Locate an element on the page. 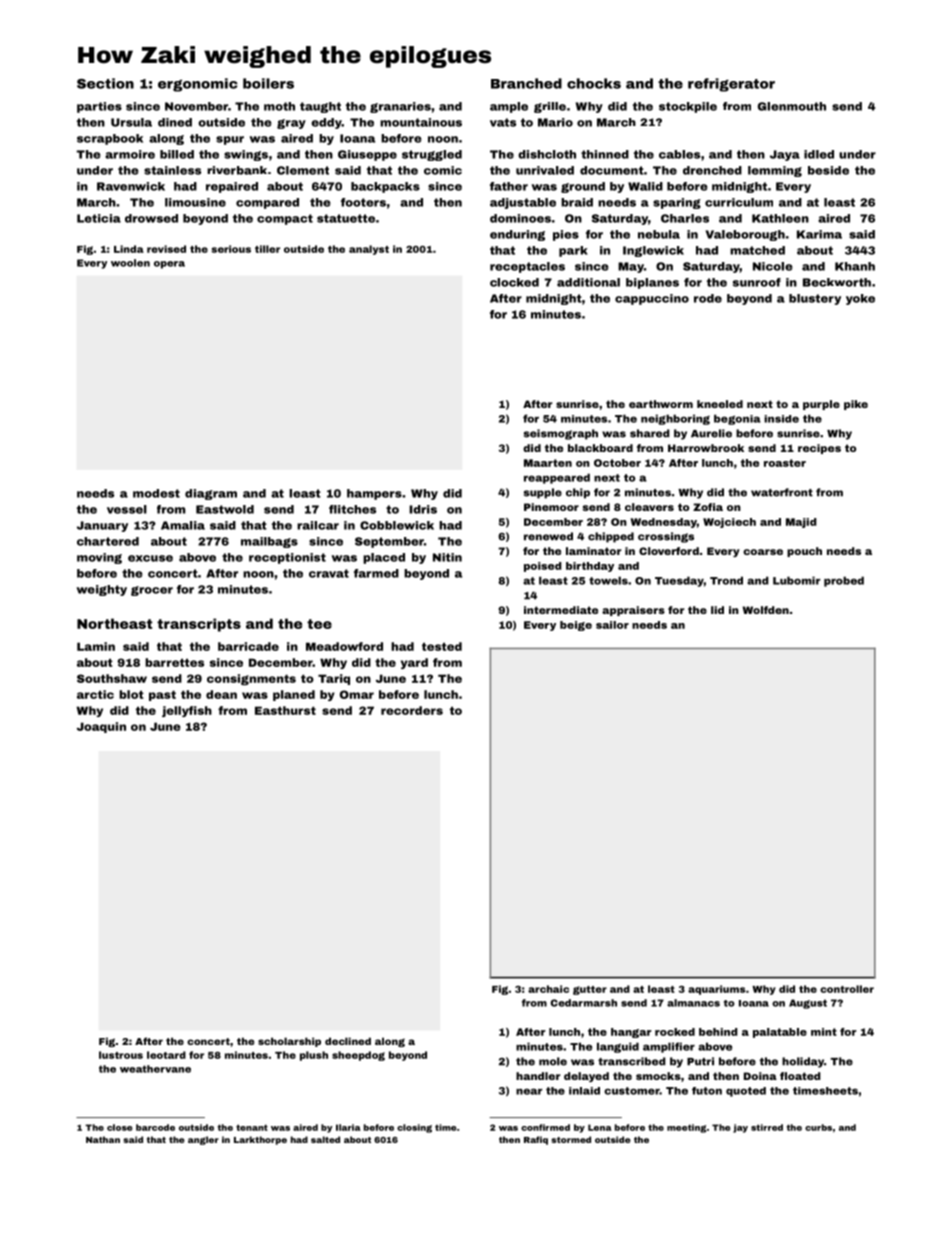 The width and height of the page is (952, 1233). Easthurst is located at coordinates (285, 710).
